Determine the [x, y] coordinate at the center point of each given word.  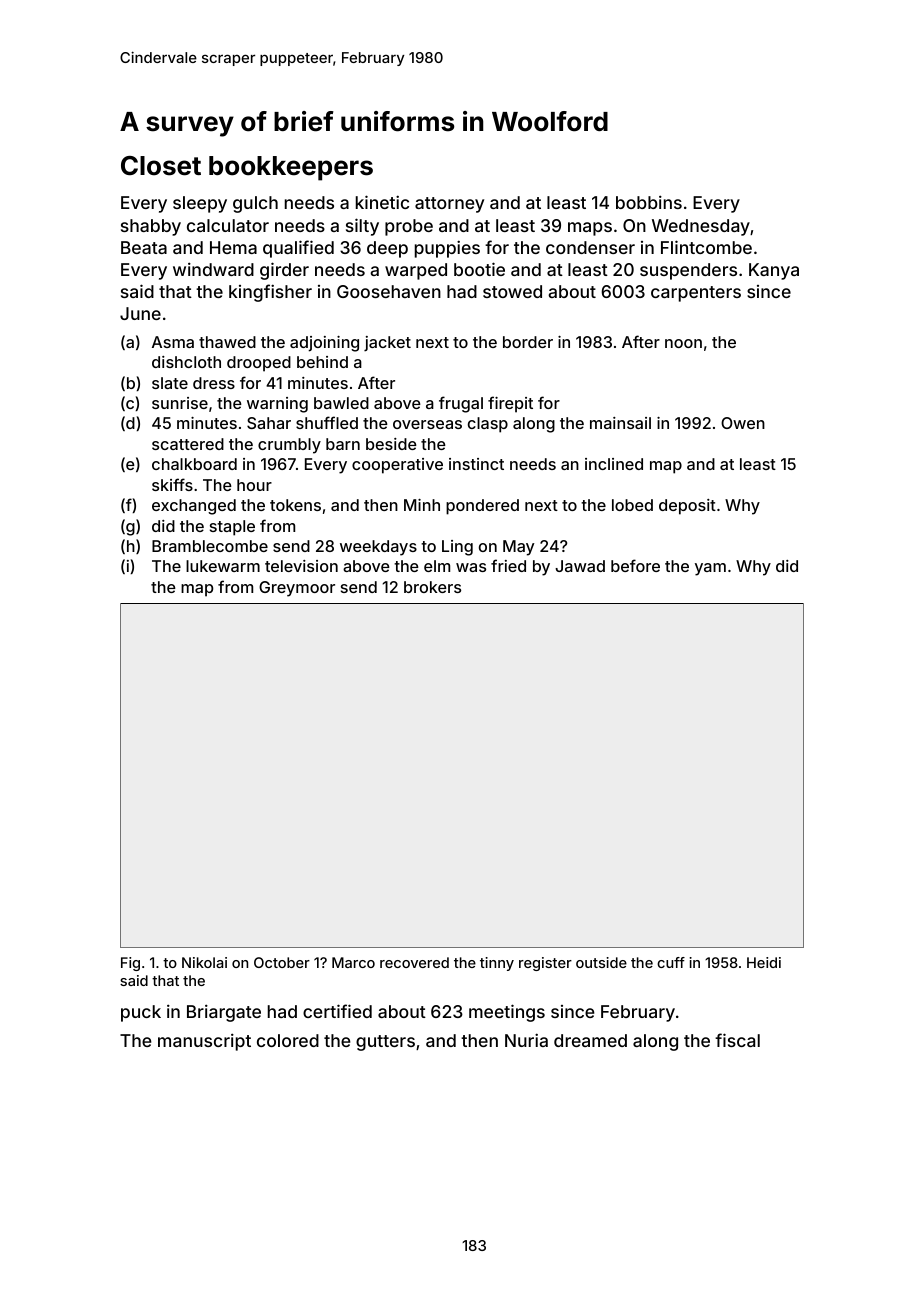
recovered [414, 962]
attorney [449, 205]
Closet [161, 166]
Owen [743, 423]
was [471, 567]
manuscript [204, 1042]
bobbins [649, 202]
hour [254, 485]
